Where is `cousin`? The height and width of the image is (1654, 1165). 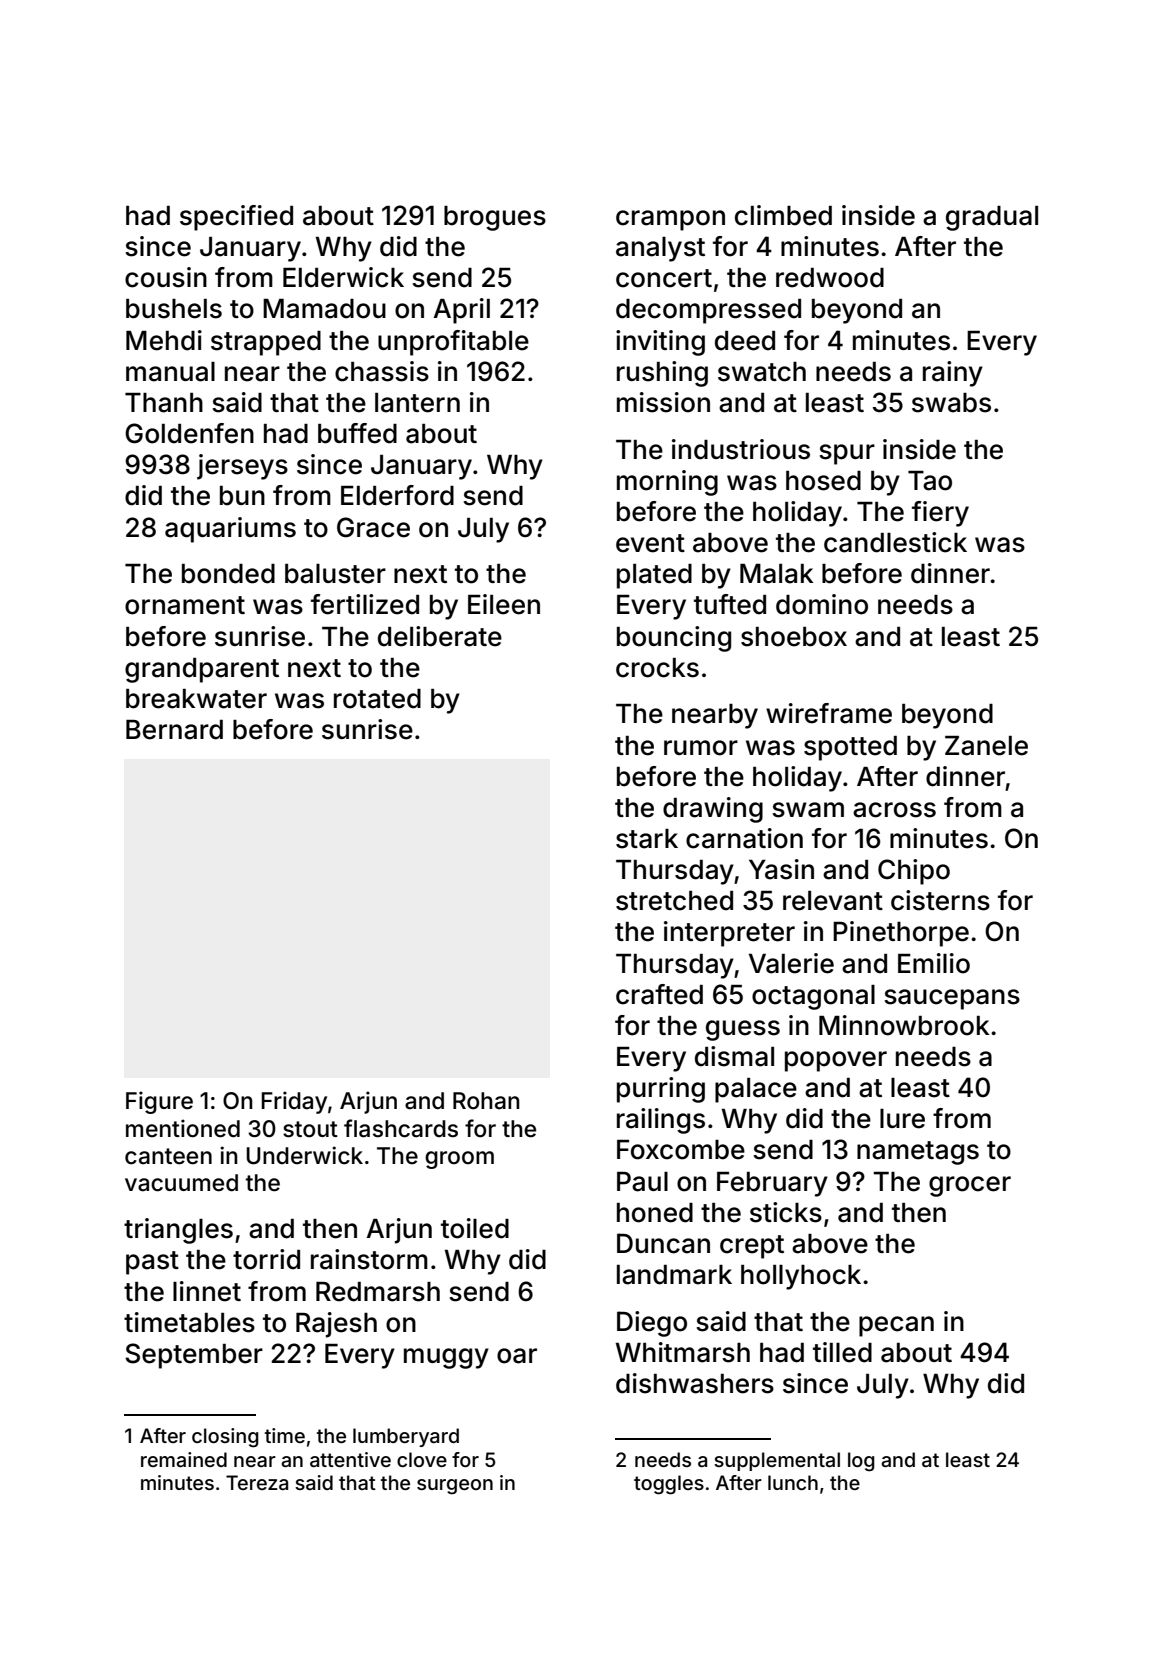 cousin is located at coordinates (166, 277).
